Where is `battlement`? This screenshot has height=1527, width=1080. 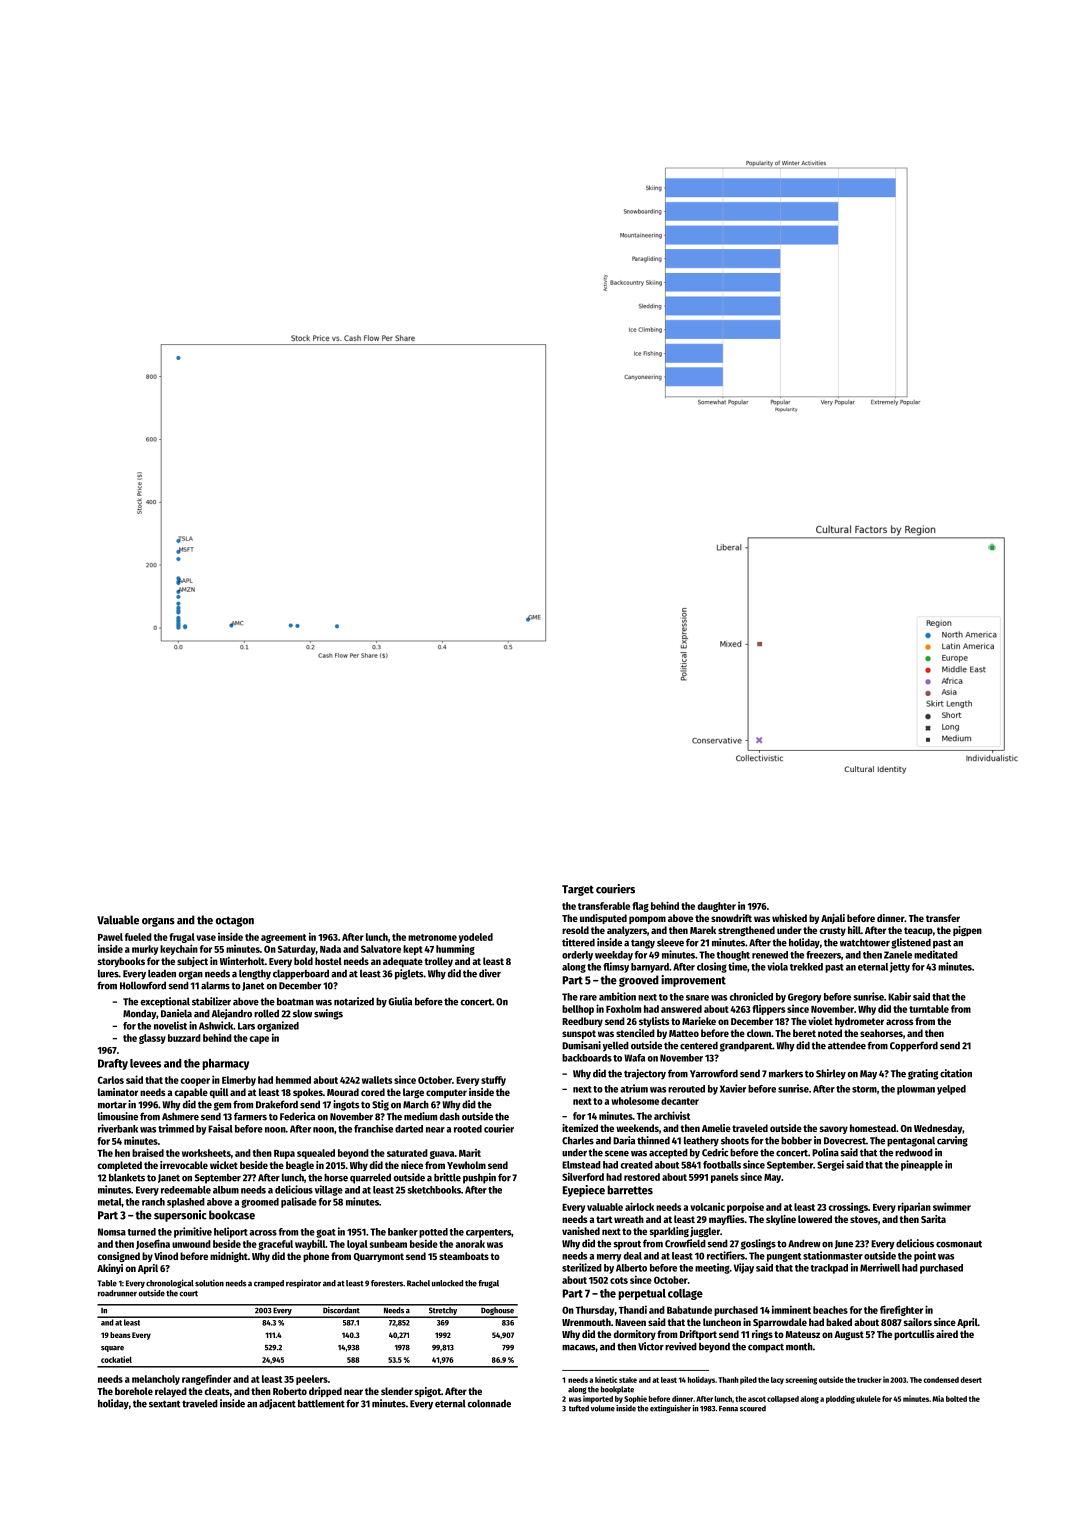 battlement is located at coordinates (321, 1403).
